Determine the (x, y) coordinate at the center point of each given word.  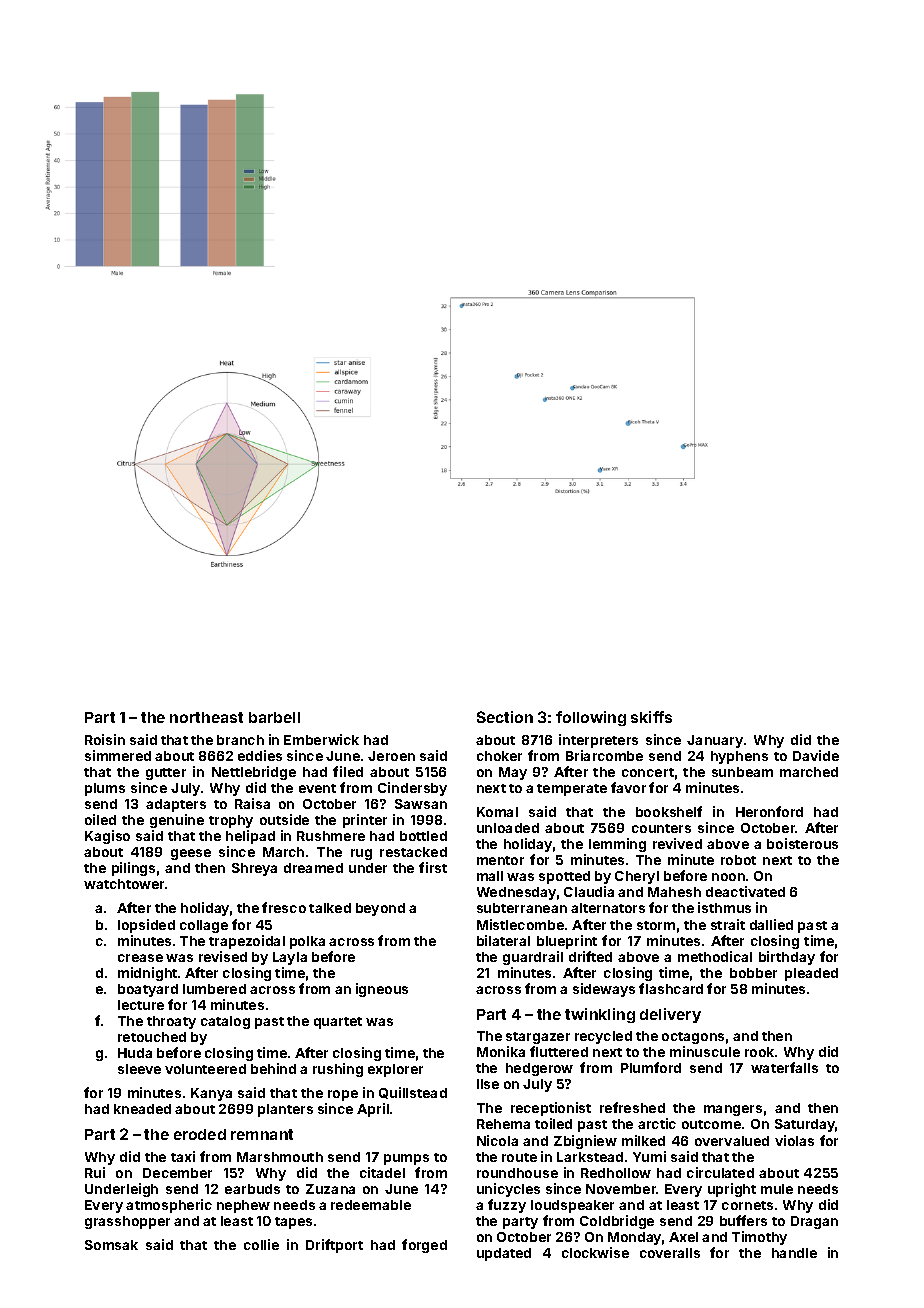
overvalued (732, 1141)
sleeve (139, 1069)
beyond (380, 909)
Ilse (488, 1084)
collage (204, 926)
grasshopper (127, 1222)
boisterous (802, 843)
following (591, 718)
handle (794, 1253)
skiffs (651, 717)
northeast (206, 717)
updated (504, 1254)
